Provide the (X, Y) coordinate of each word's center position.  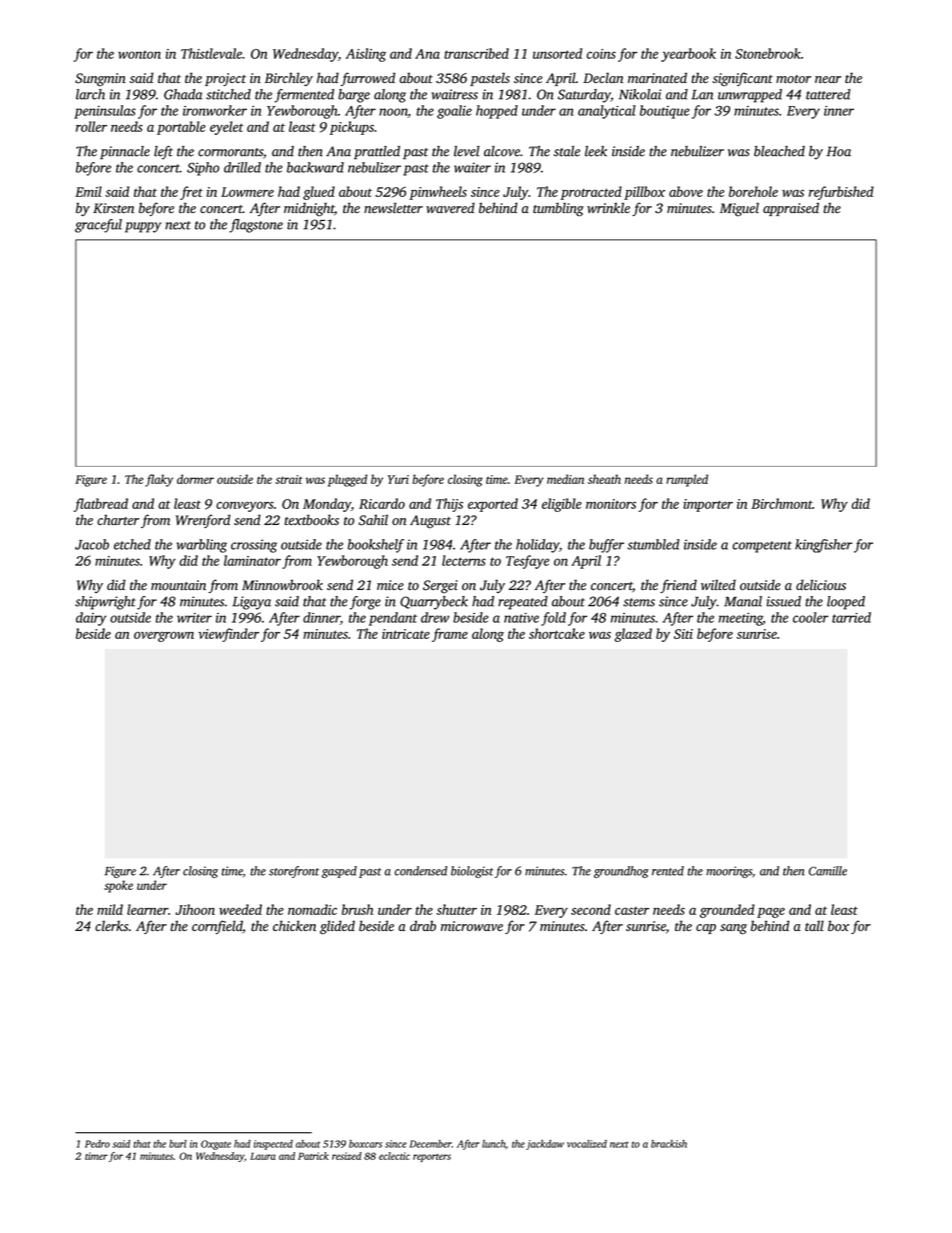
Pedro (97, 1144)
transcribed (476, 53)
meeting (741, 619)
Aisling (366, 55)
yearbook (688, 55)
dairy (91, 619)
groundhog (621, 872)
